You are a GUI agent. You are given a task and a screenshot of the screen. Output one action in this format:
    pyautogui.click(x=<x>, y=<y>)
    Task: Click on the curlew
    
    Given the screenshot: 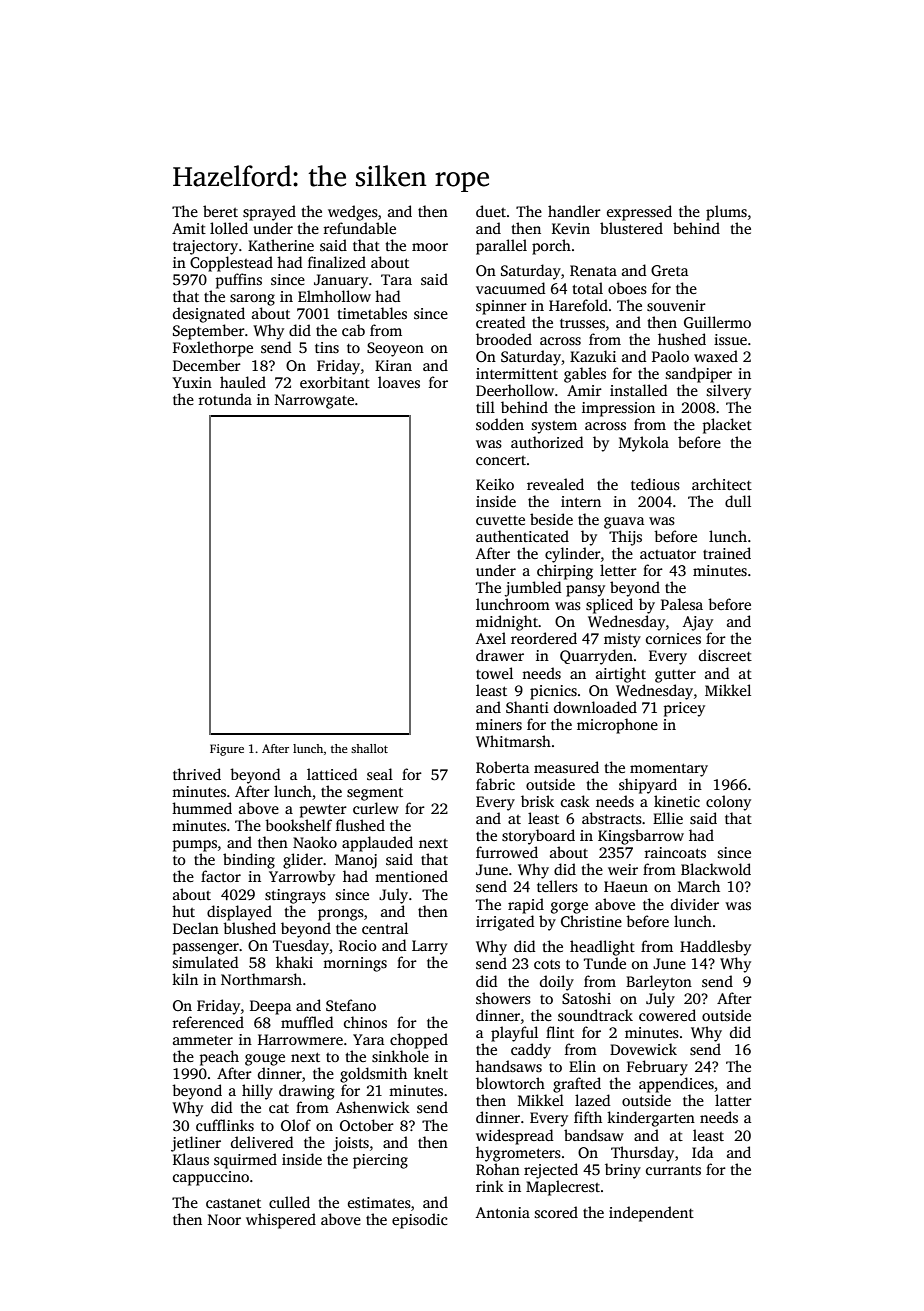 What is the action you would take?
    pyautogui.click(x=376, y=808)
